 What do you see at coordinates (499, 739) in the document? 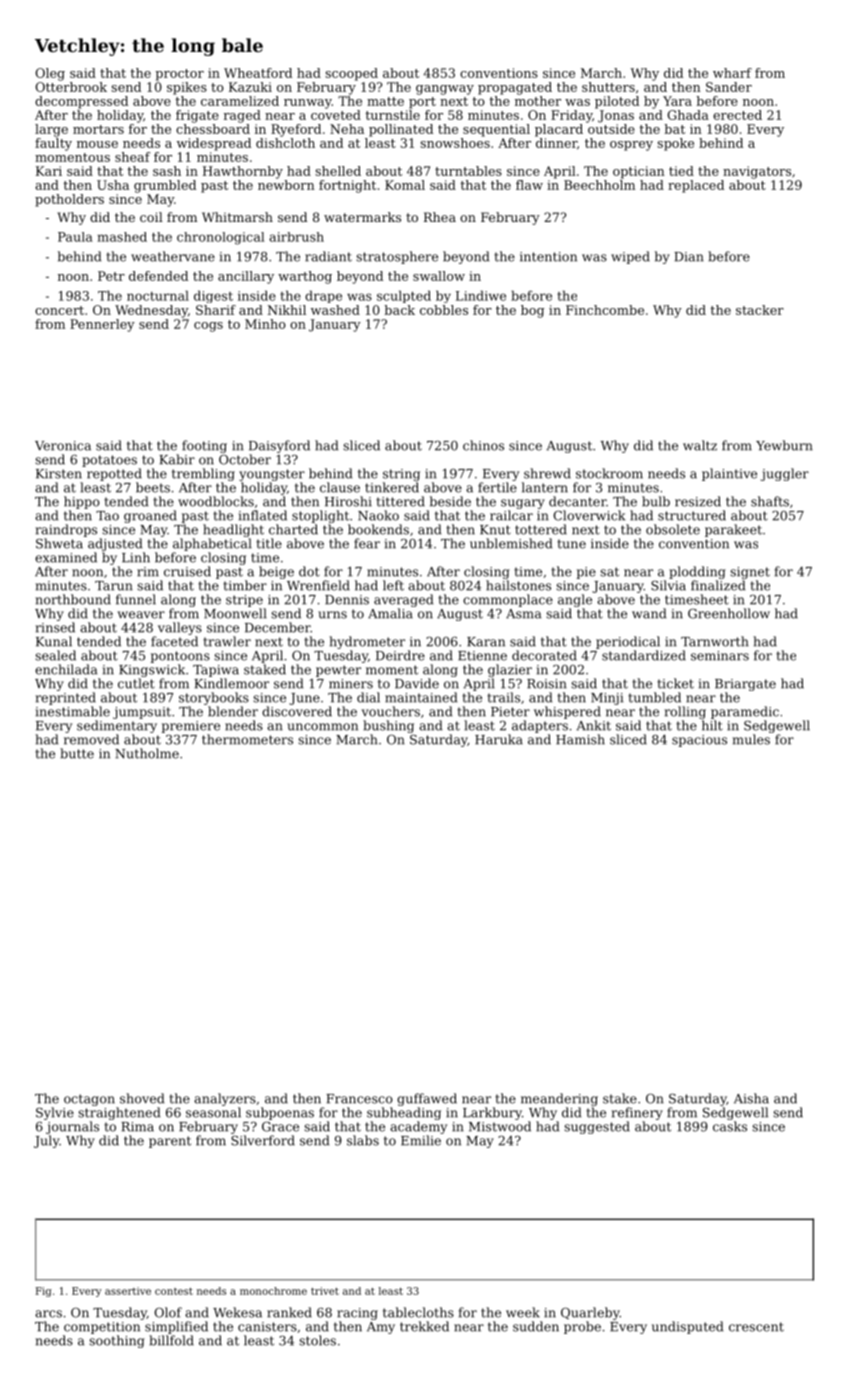
I see `Haruka` at bounding box center [499, 739].
